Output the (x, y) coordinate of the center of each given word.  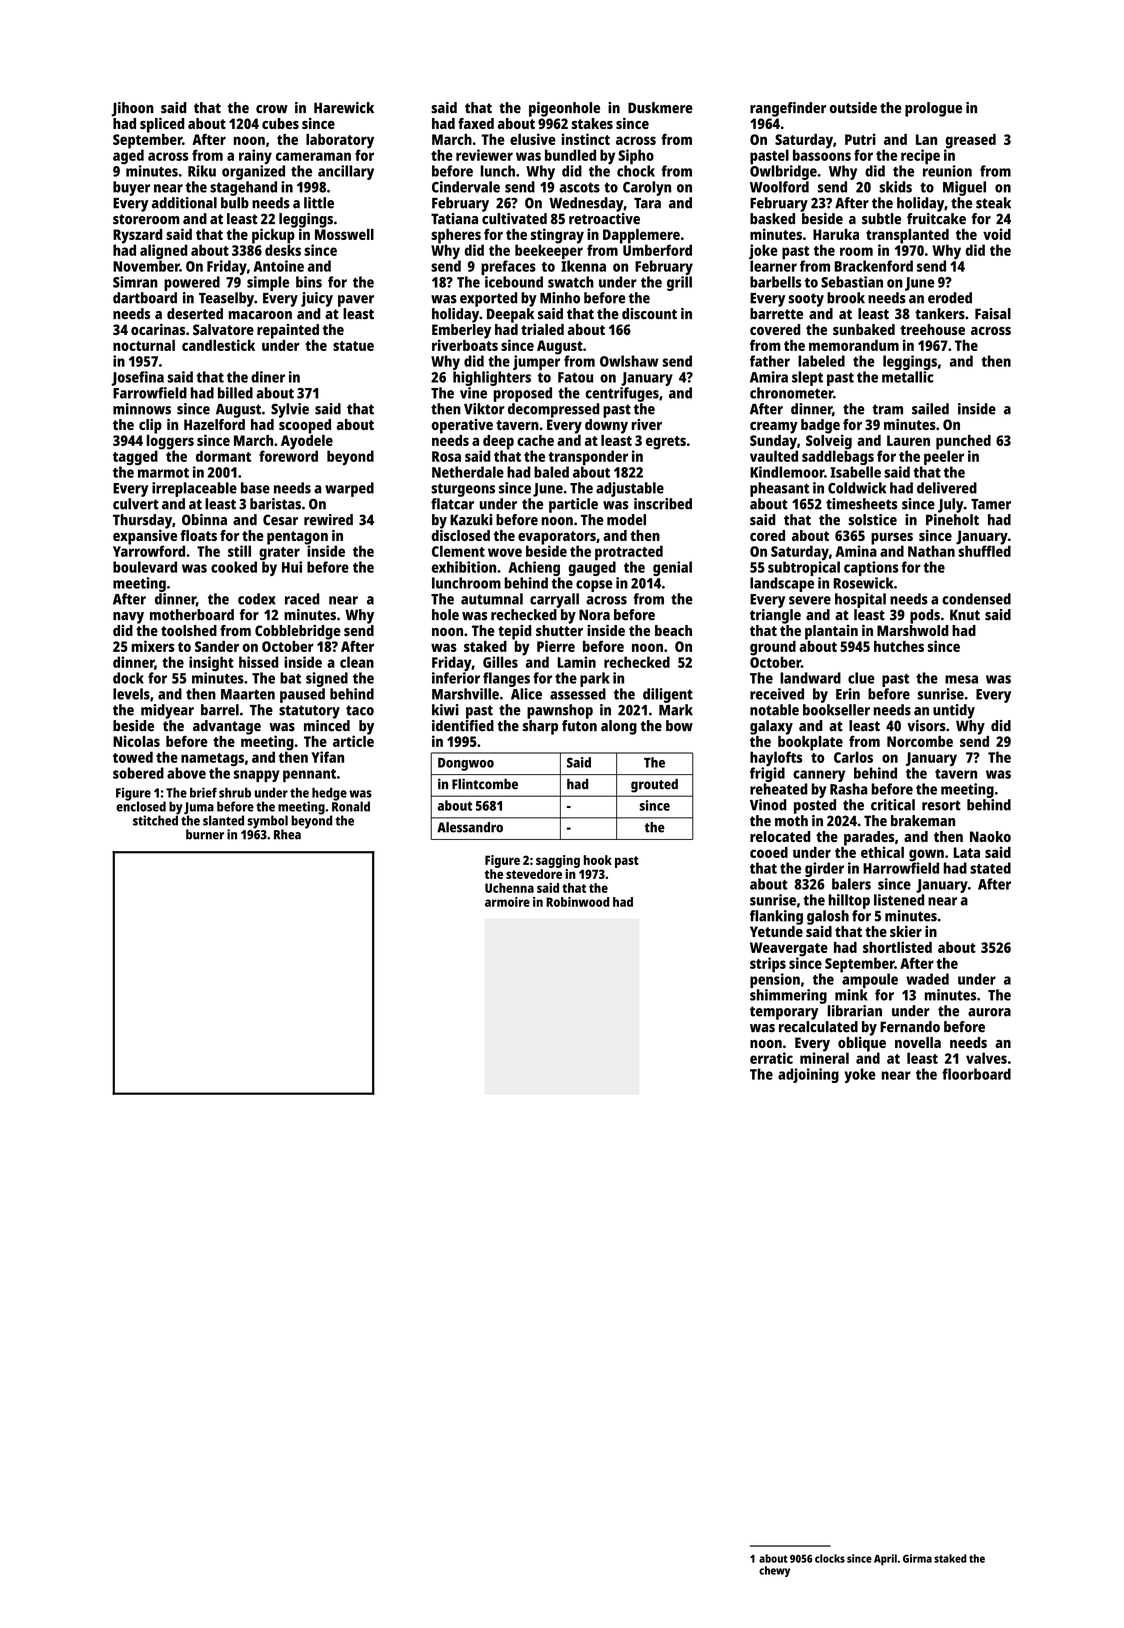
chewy (774, 1571)
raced (302, 599)
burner (205, 834)
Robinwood (578, 902)
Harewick (344, 108)
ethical (882, 852)
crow (272, 109)
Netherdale (468, 472)
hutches (899, 646)
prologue (933, 109)
